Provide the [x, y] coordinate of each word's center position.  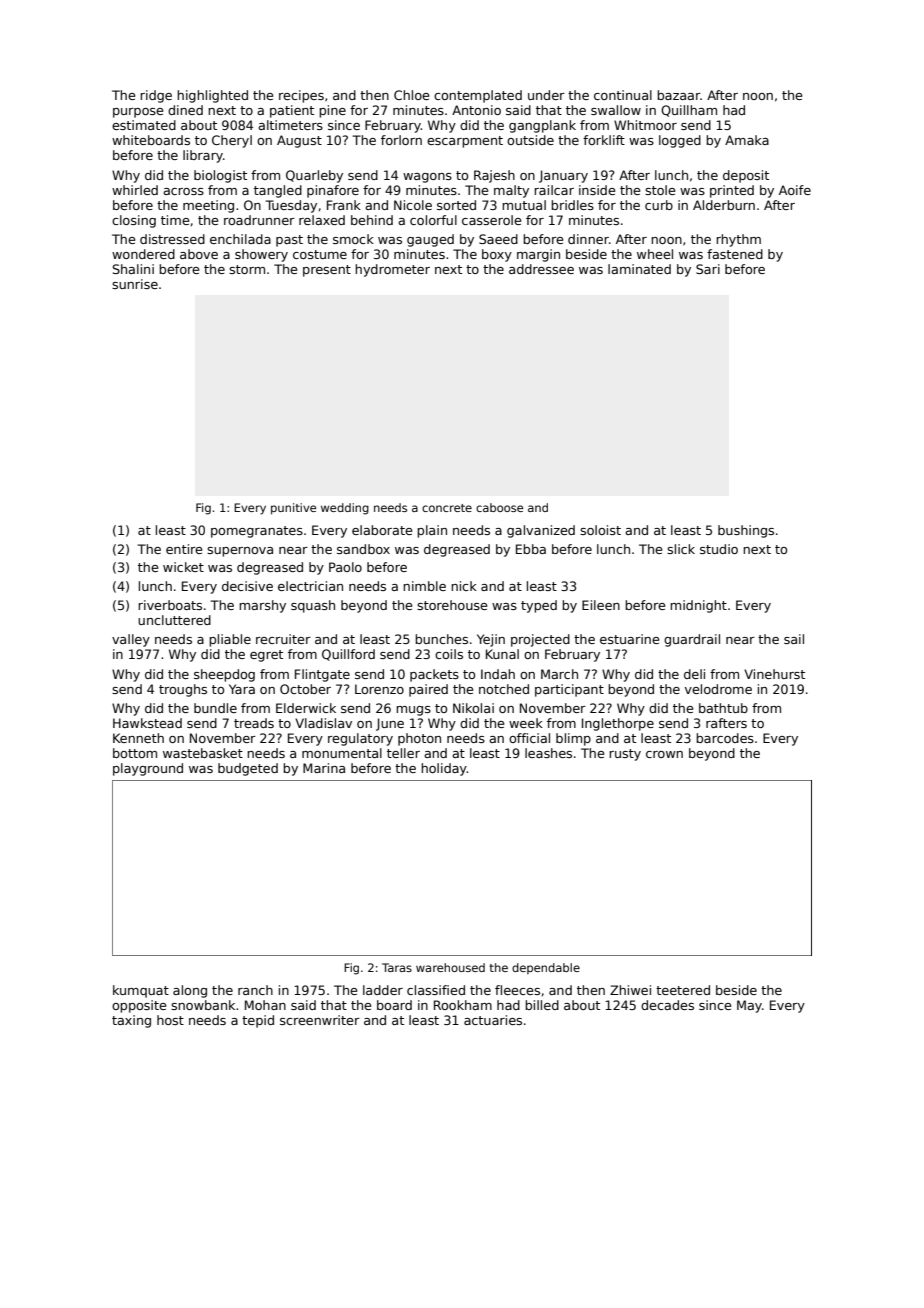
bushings [746, 531]
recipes [301, 96]
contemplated [478, 96]
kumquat [141, 991]
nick [464, 586]
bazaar [679, 95]
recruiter [283, 639]
